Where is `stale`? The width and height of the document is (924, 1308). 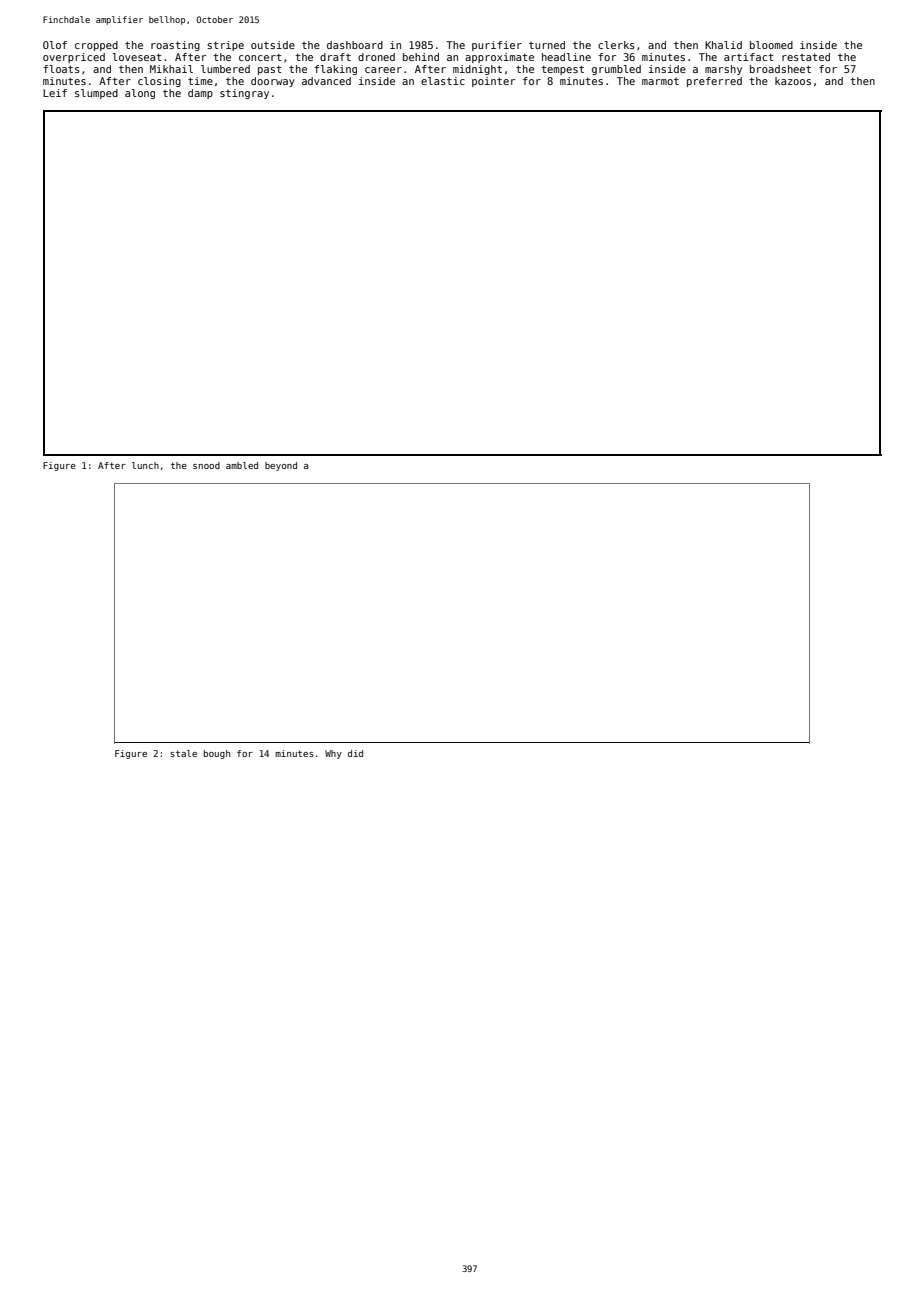 stale is located at coordinates (183, 753).
